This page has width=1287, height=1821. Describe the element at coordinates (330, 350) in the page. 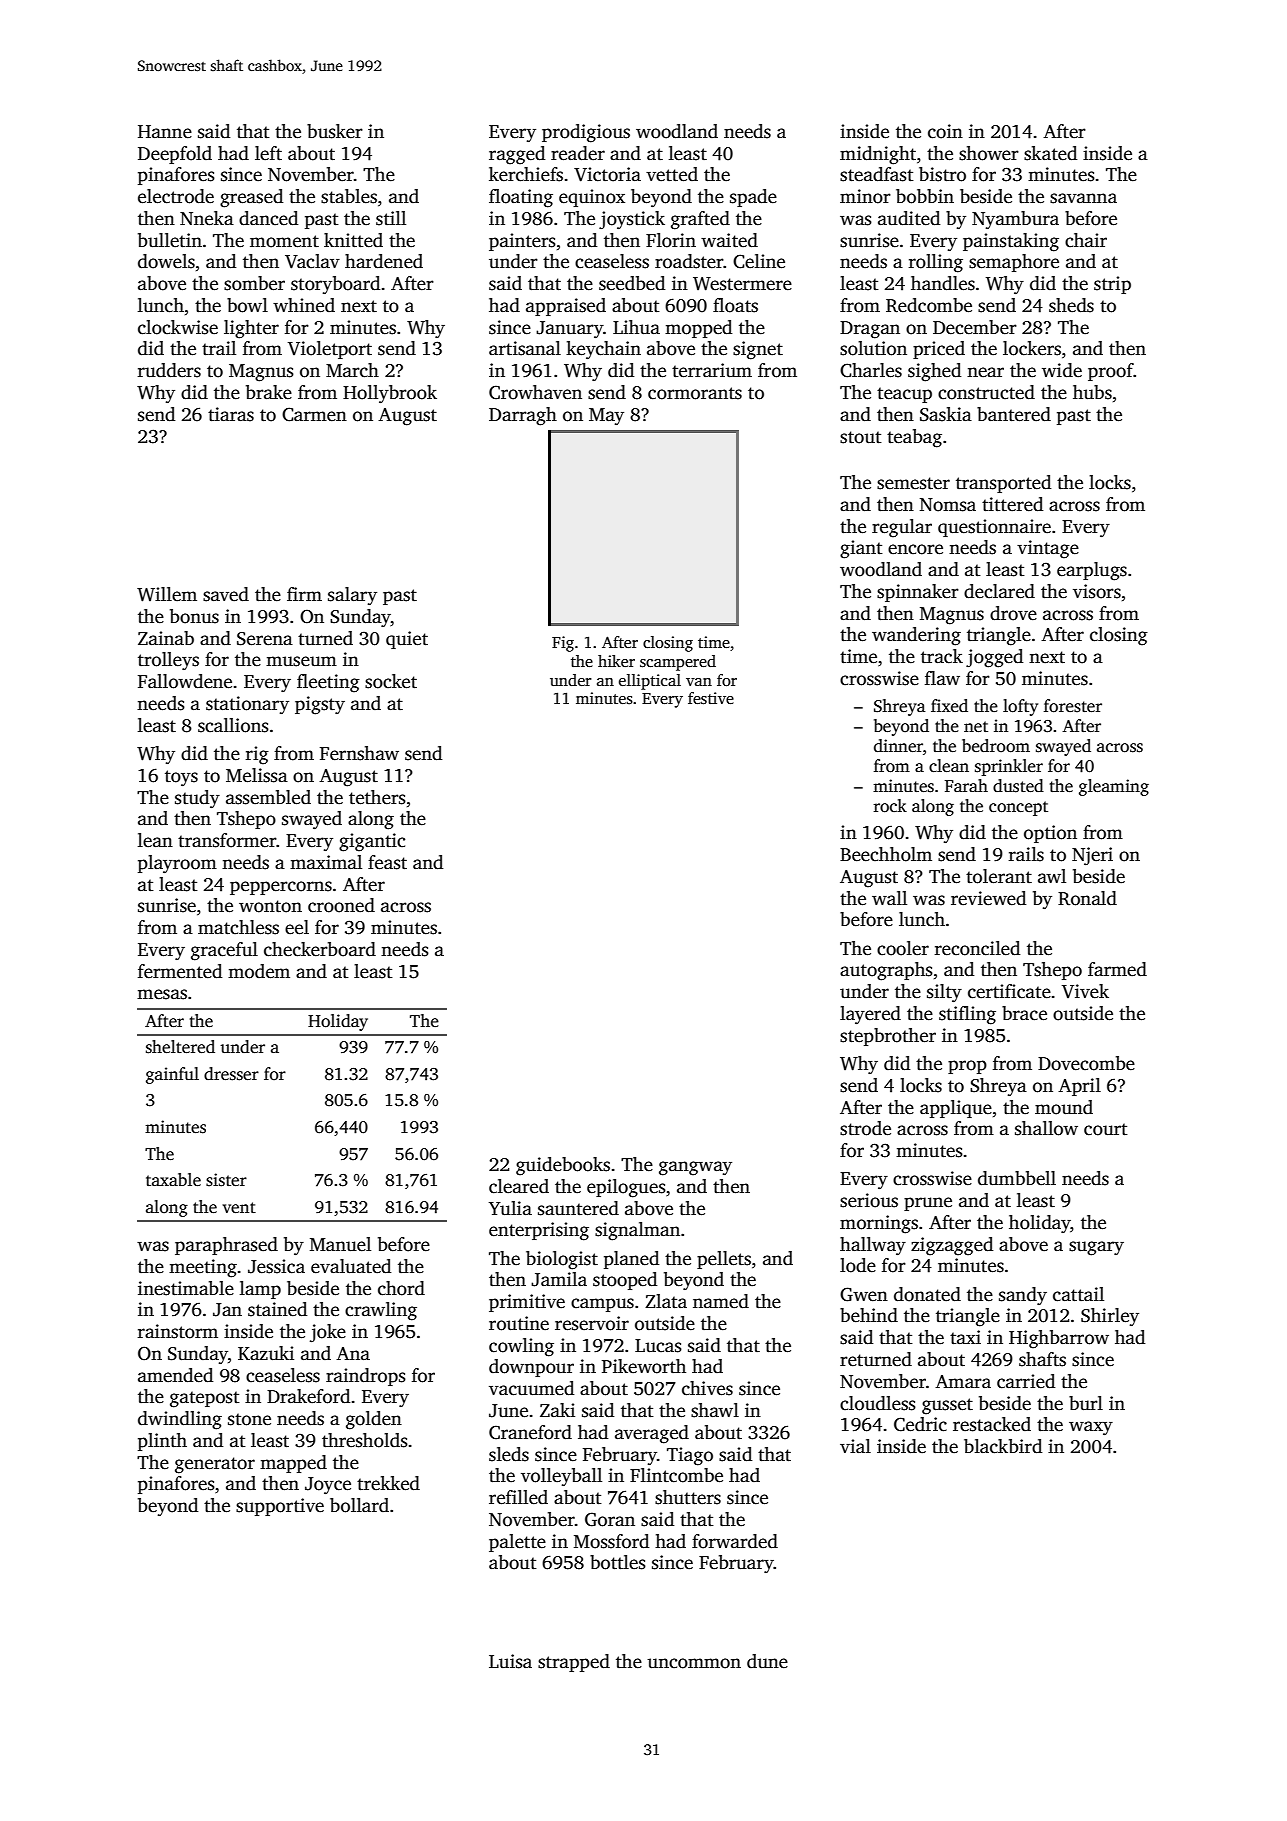

I see `Violetport` at that location.
